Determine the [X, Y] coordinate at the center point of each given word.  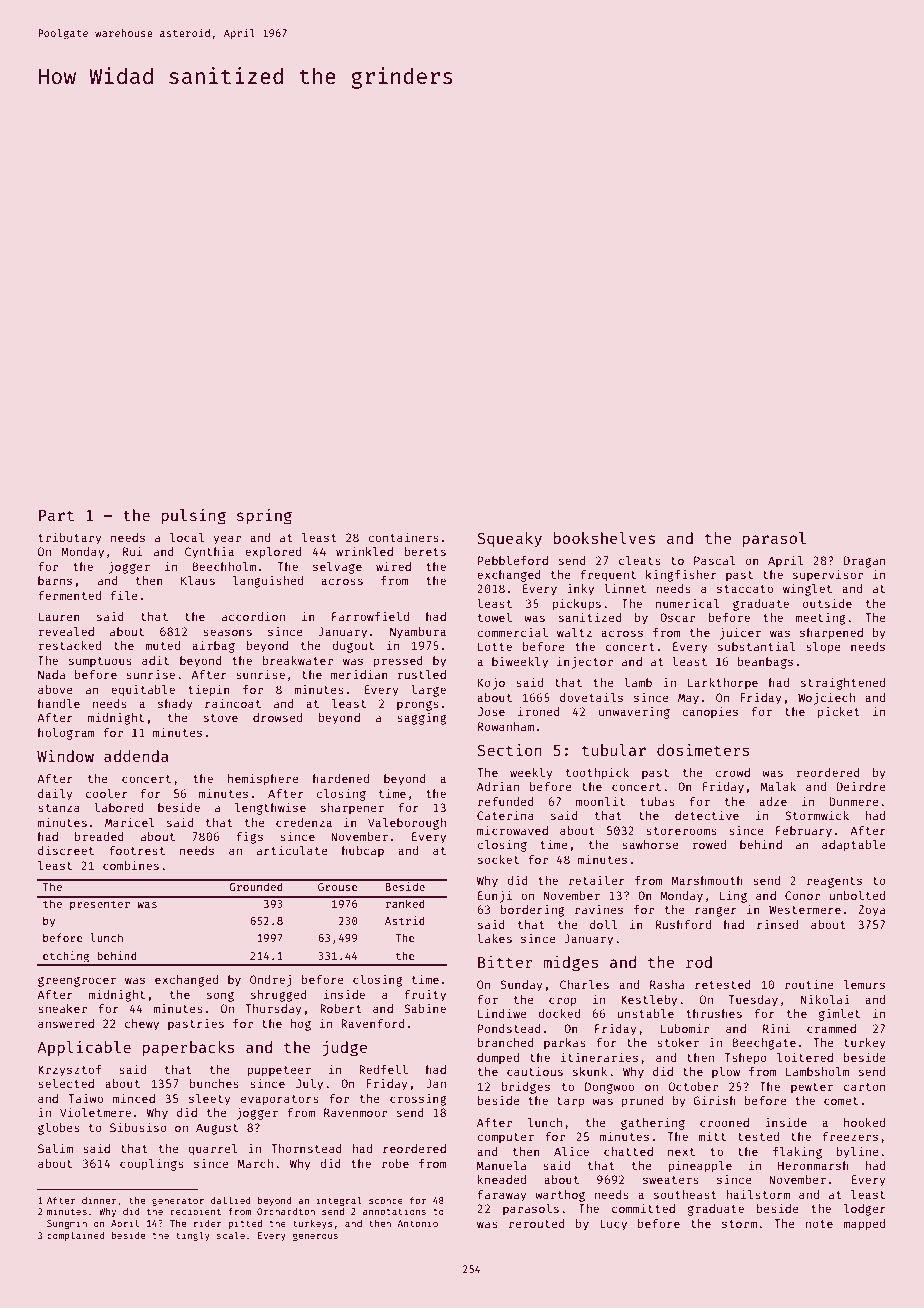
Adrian [498, 786]
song [220, 997]
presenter [100, 905]
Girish [715, 1100]
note [819, 1224]
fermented [69, 595]
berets [425, 551]
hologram [66, 734]
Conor [802, 895]
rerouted [537, 1223]
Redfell [383, 1069]
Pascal [715, 560]
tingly [193, 1236]
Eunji [495, 896]
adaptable [854, 846]
